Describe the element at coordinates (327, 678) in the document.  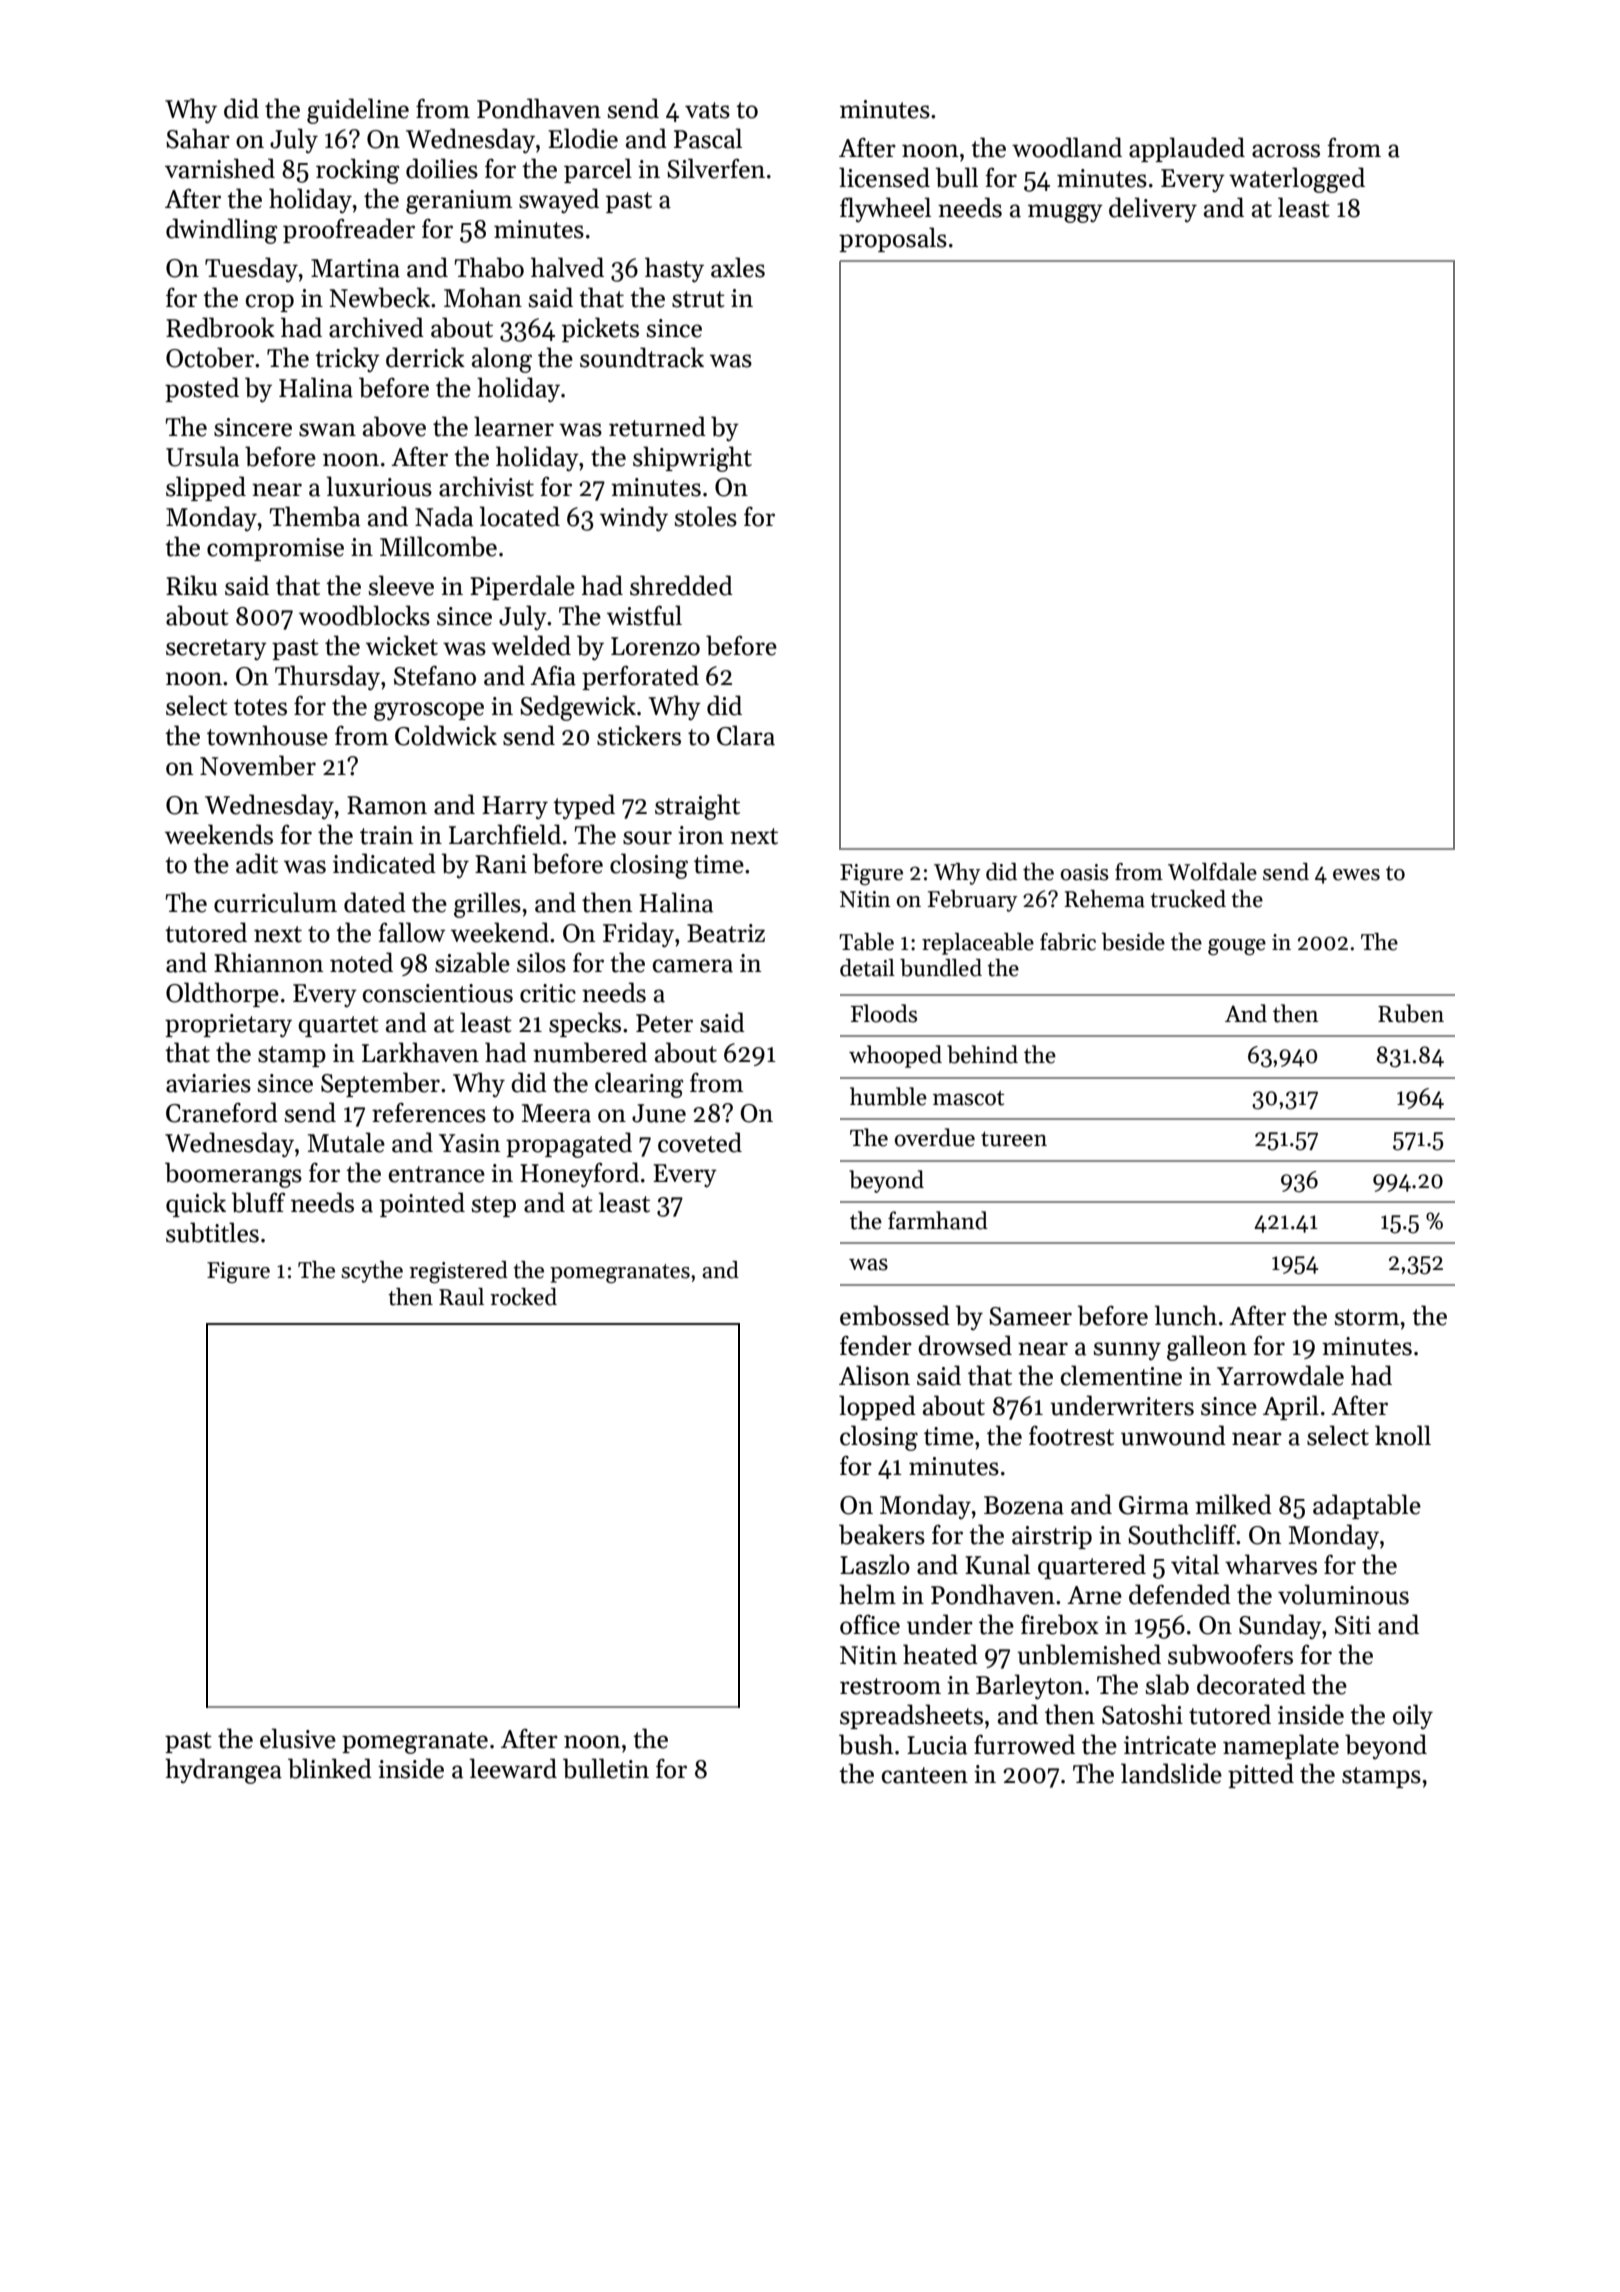
I see `Thursday` at that location.
